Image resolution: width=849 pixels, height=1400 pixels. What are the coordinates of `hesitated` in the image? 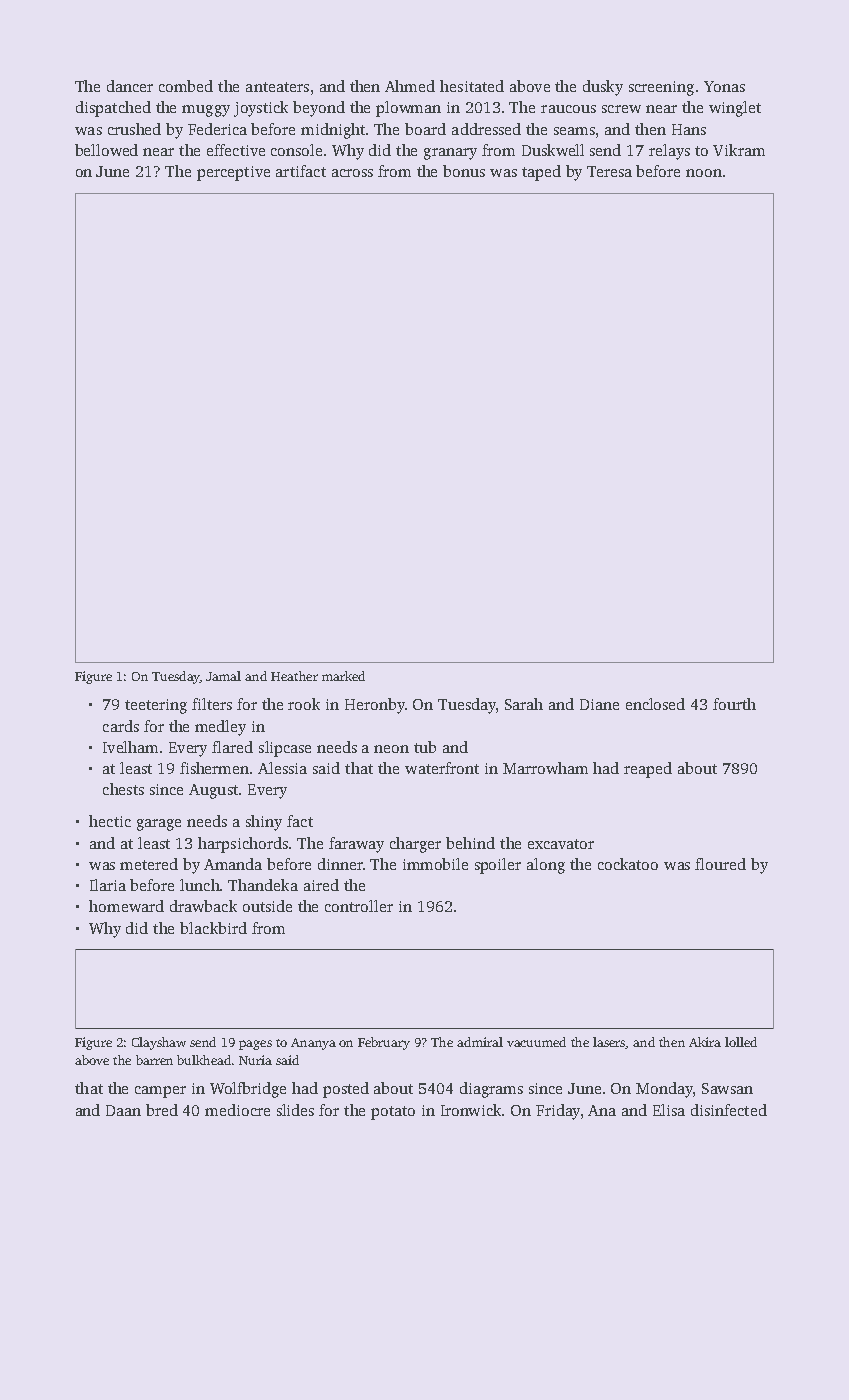 It's located at (472, 86).
